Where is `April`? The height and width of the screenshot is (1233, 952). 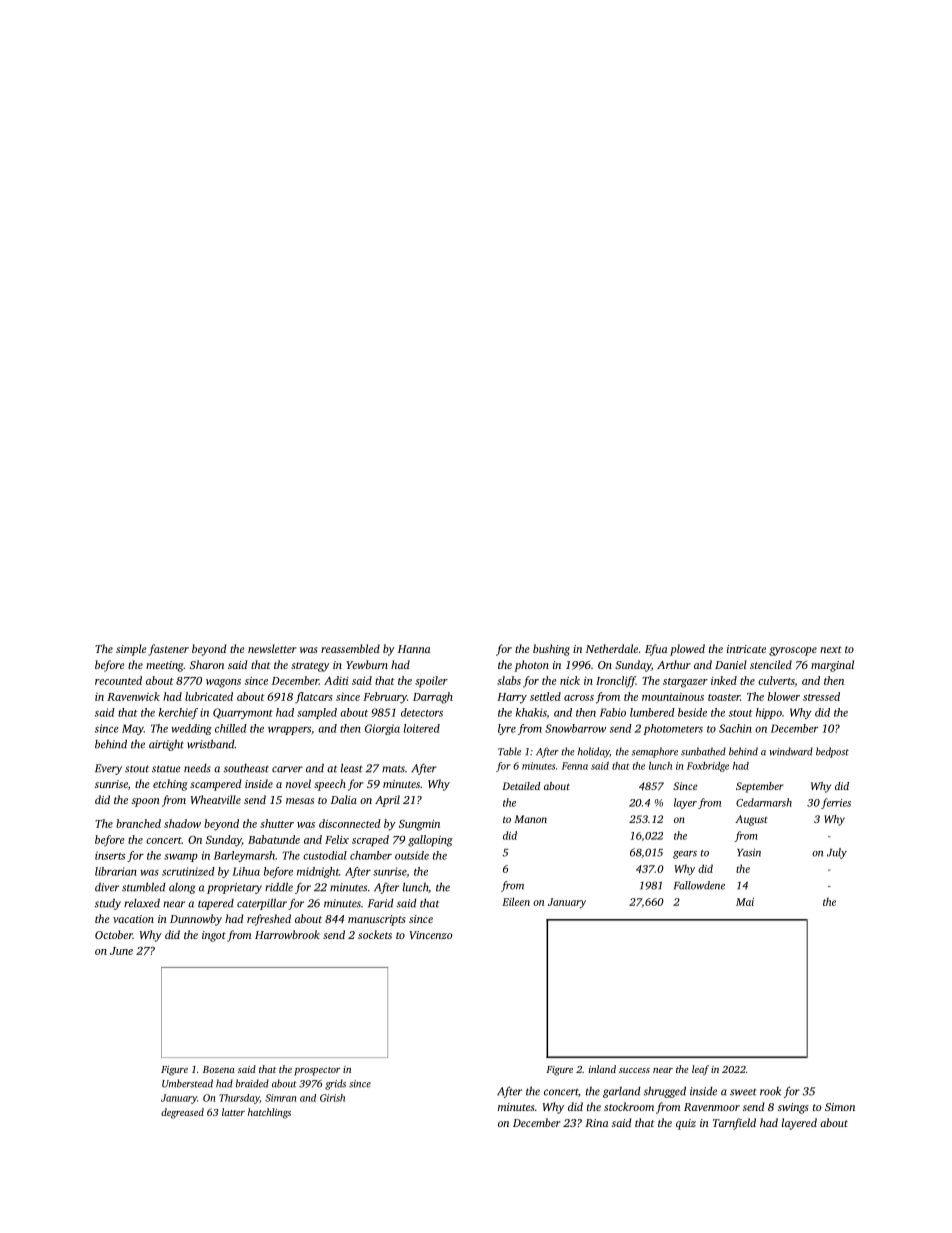 April is located at coordinates (387, 801).
